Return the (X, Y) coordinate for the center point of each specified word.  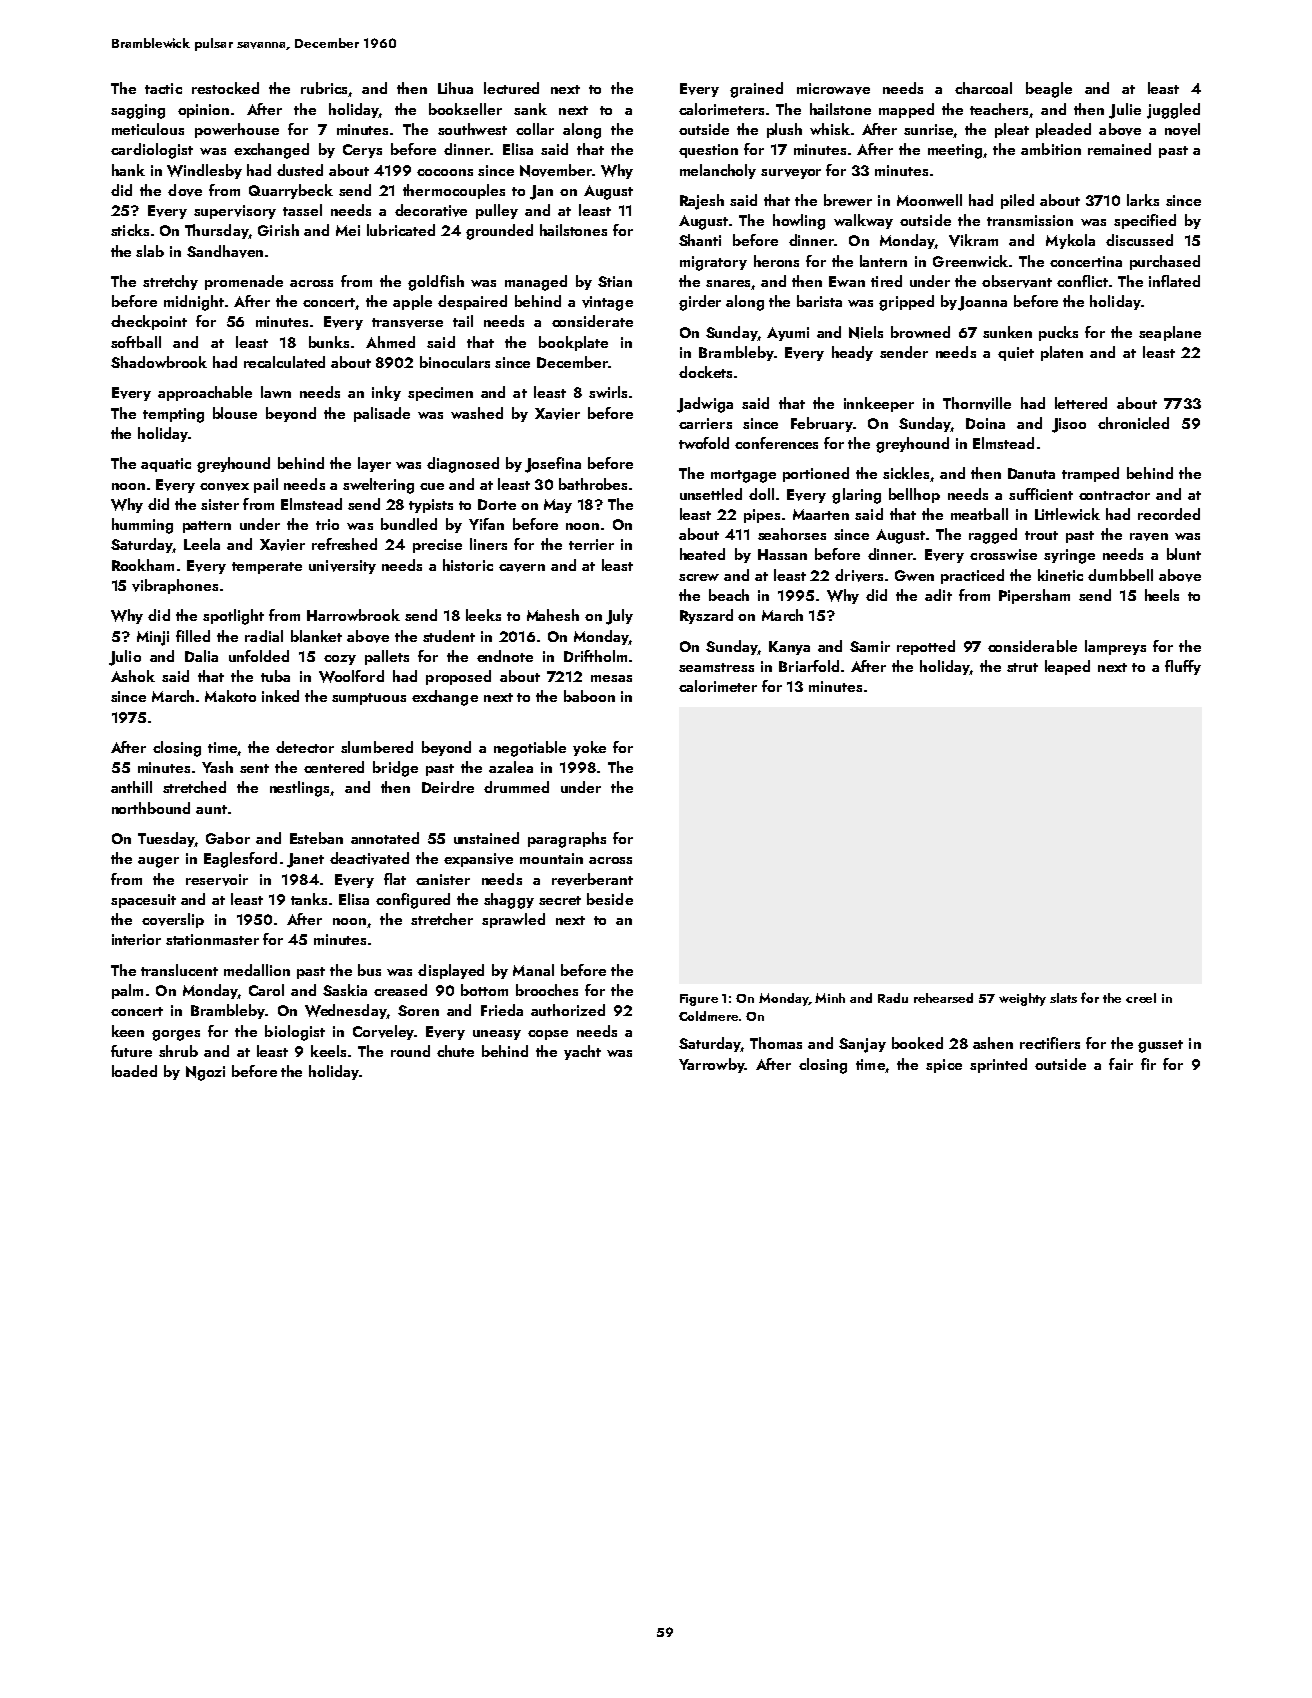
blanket (316, 636)
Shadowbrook (159, 362)
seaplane (1170, 333)
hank (128, 170)
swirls (608, 392)
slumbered (377, 747)
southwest (472, 129)
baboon (589, 696)
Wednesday (345, 1011)
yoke (589, 748)
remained (1119, 149)
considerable (1032, 646)
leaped (1067, 667)
